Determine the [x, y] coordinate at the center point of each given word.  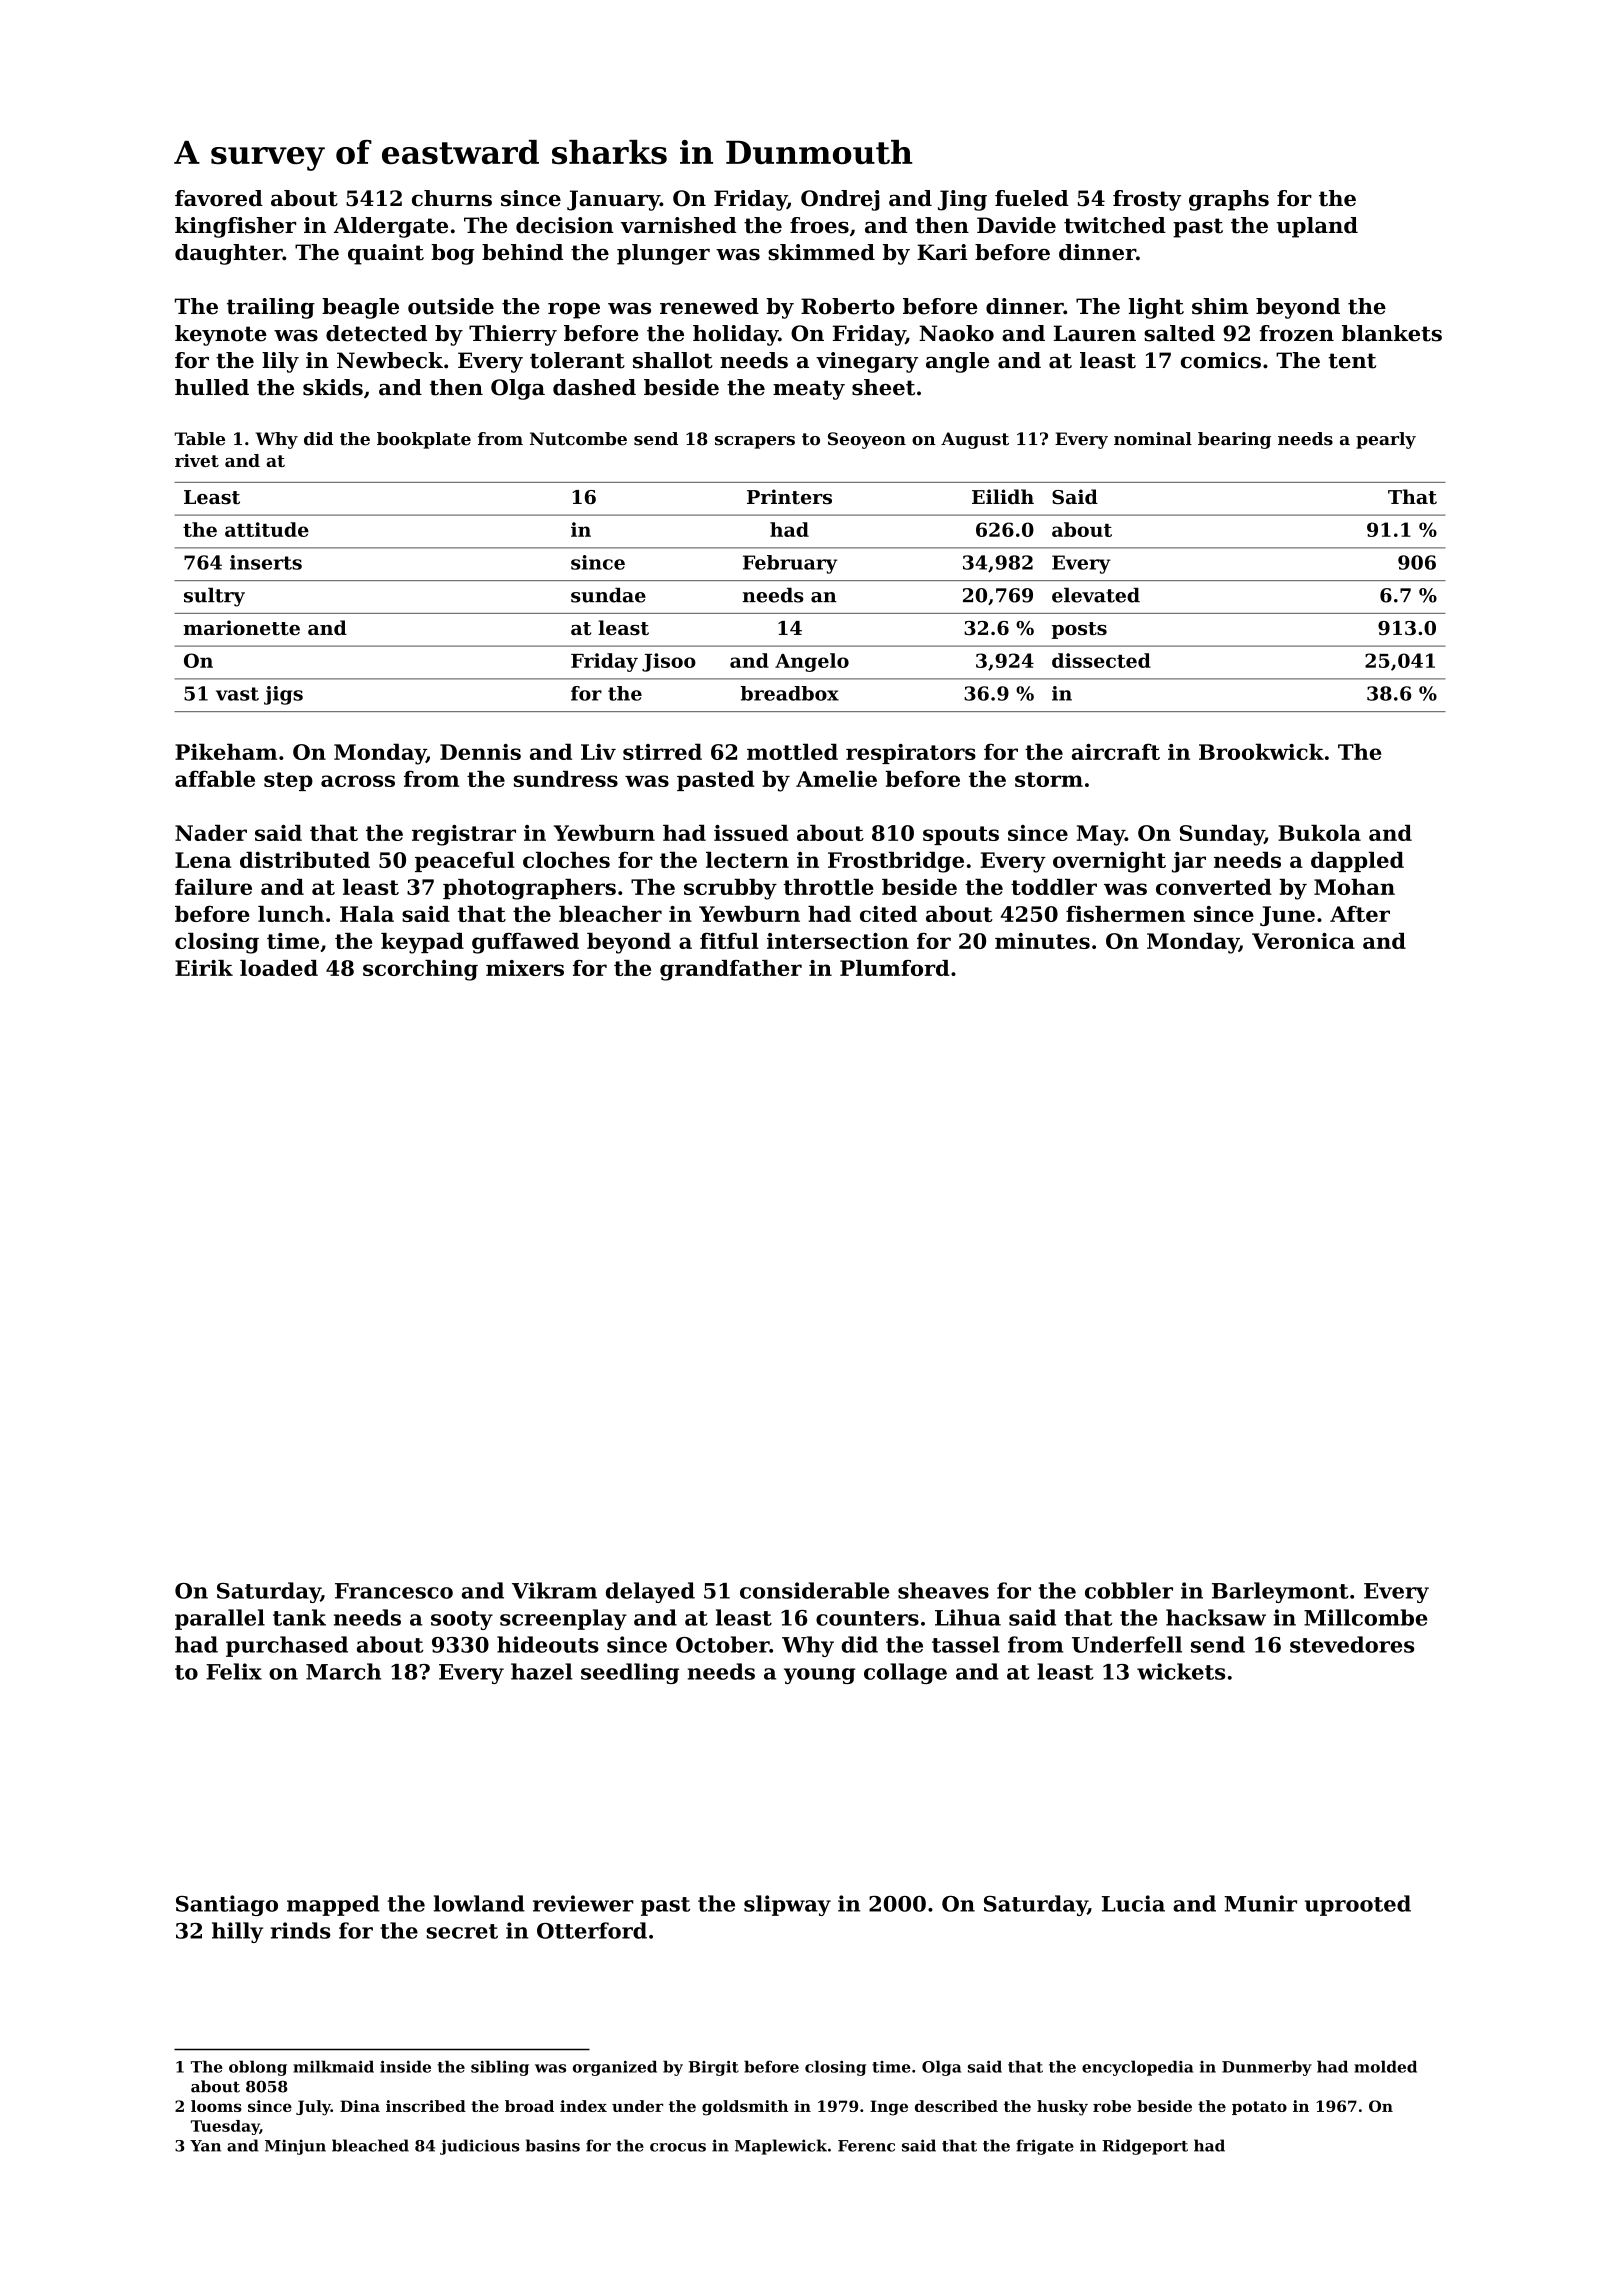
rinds [301, 1930]
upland [1317, 227]
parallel [220, 1619]
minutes [1042, 941]
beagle [360, 308]
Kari [942, 252]
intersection [838, 941]
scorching [420, 970]
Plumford [895, 968]
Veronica [1303, 941]
